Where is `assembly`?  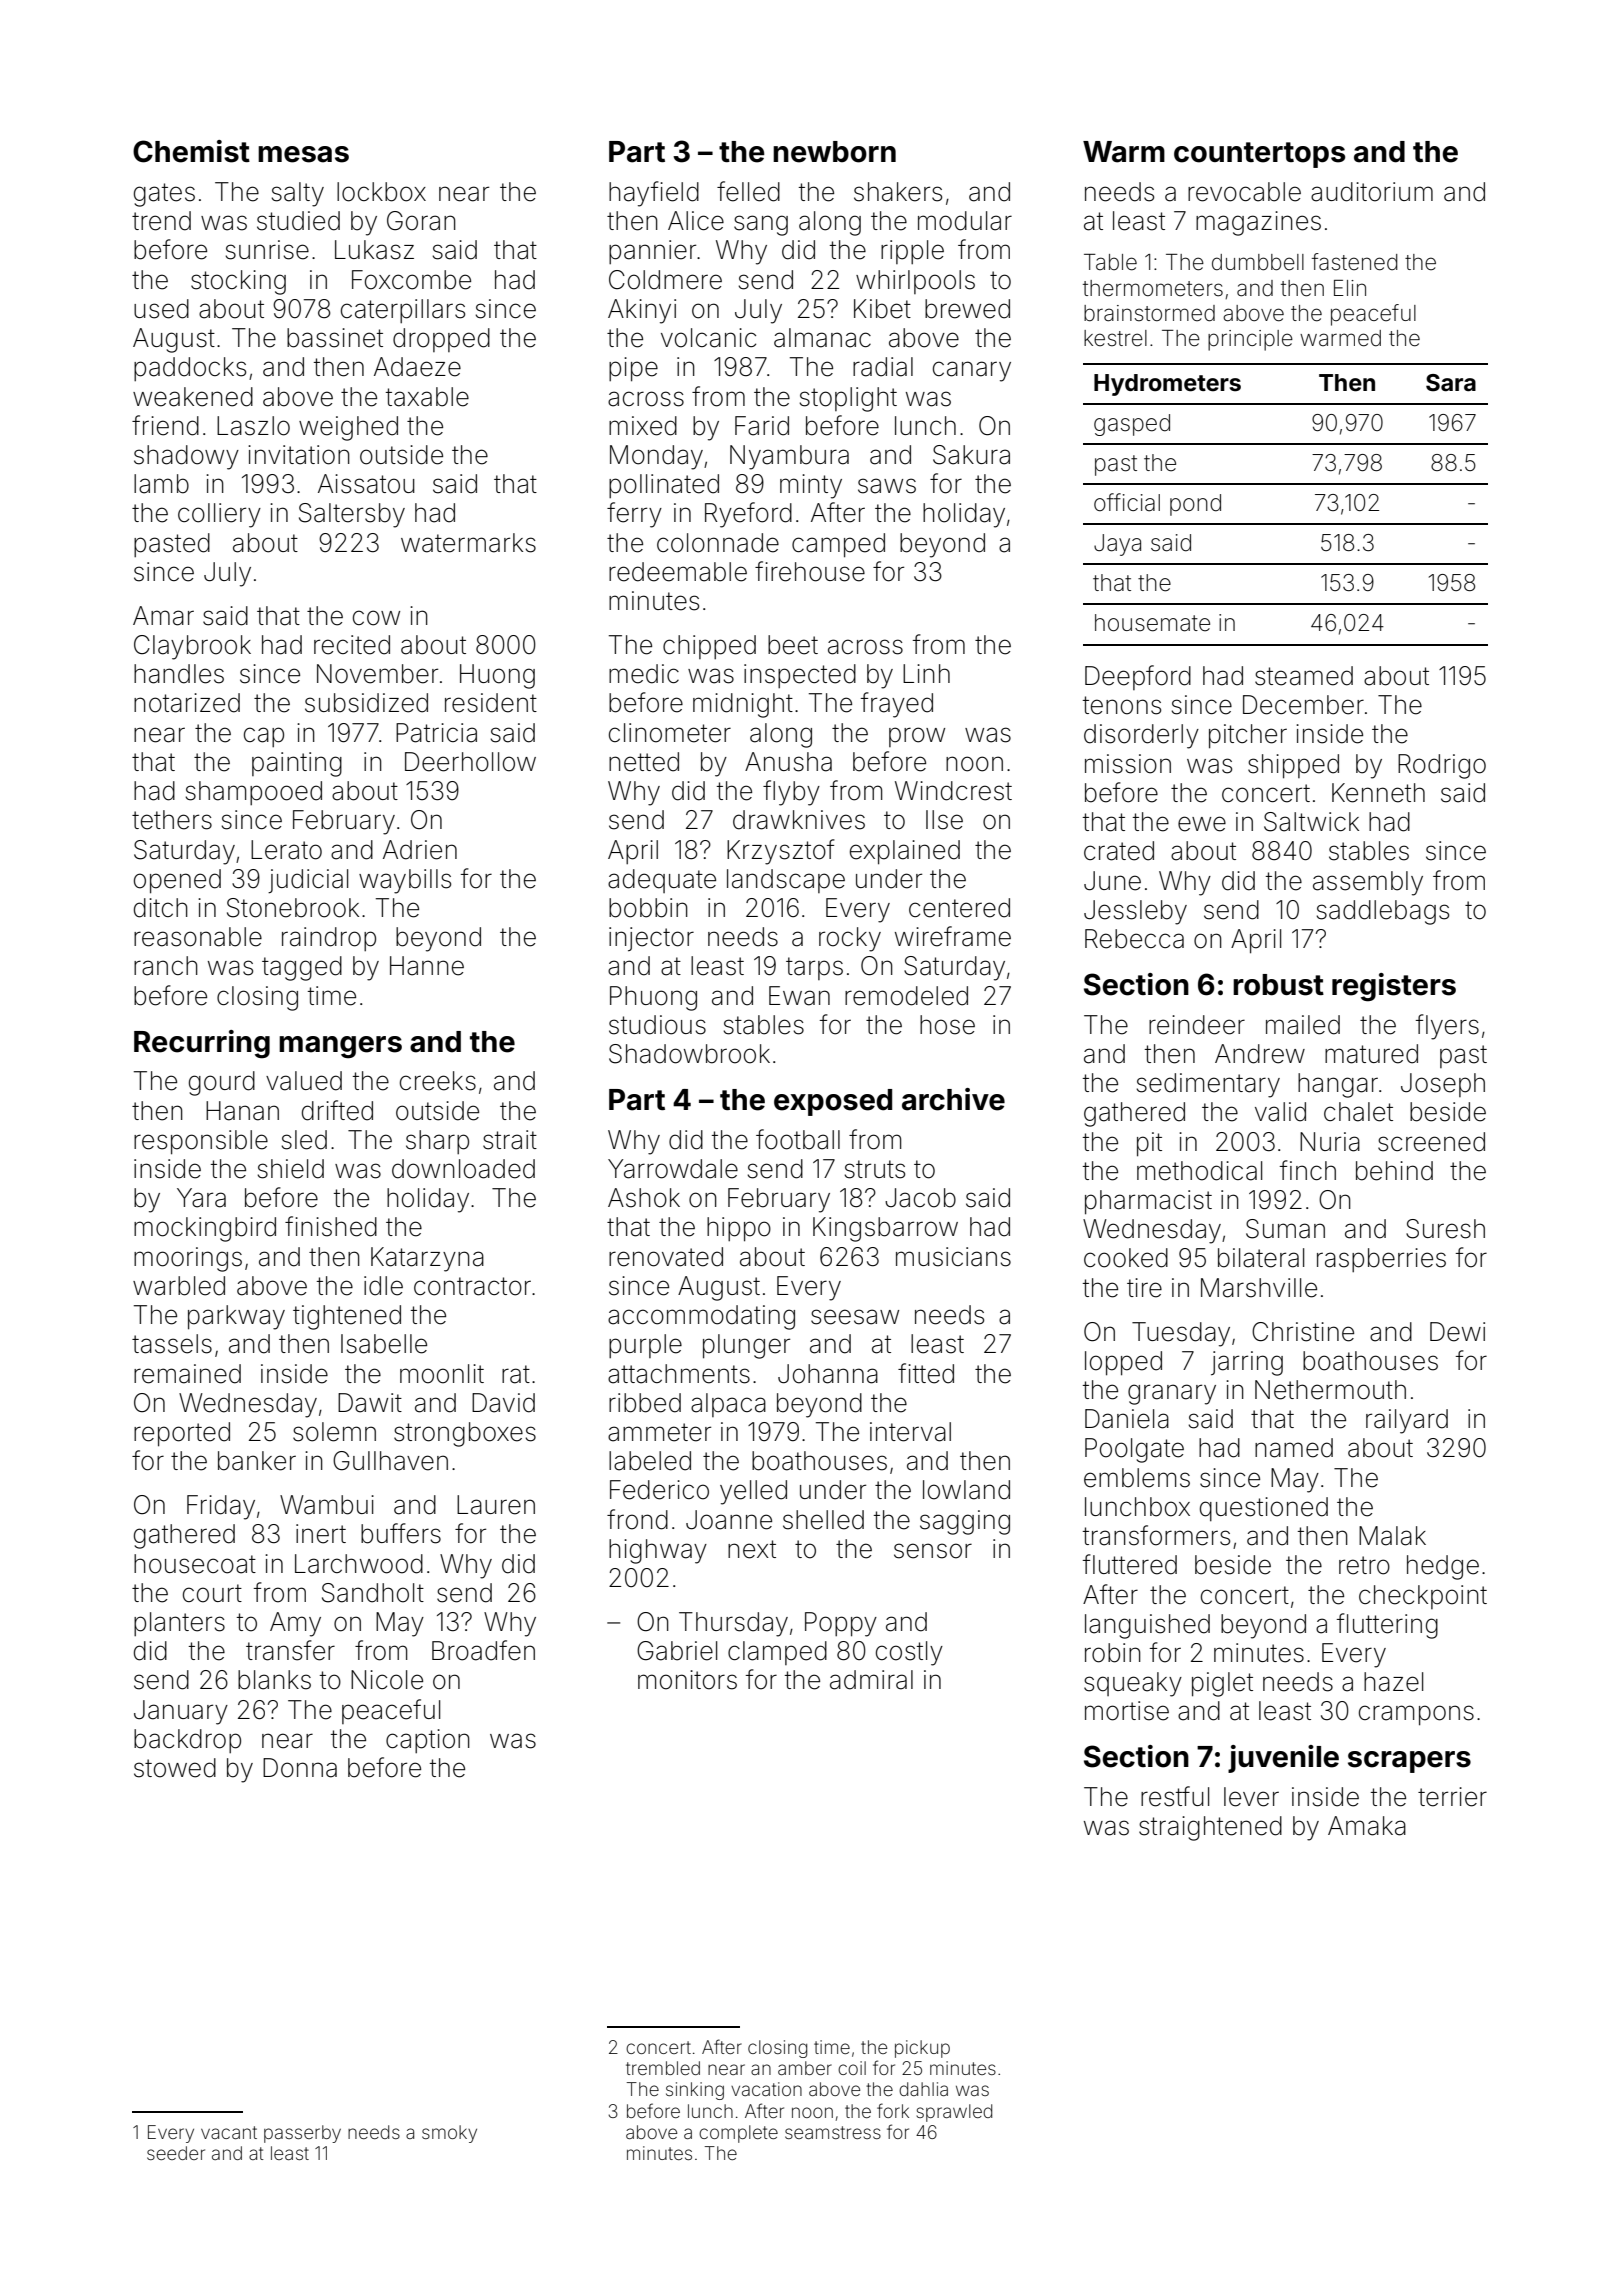
assembly is located at coordinates (1368, 883).
